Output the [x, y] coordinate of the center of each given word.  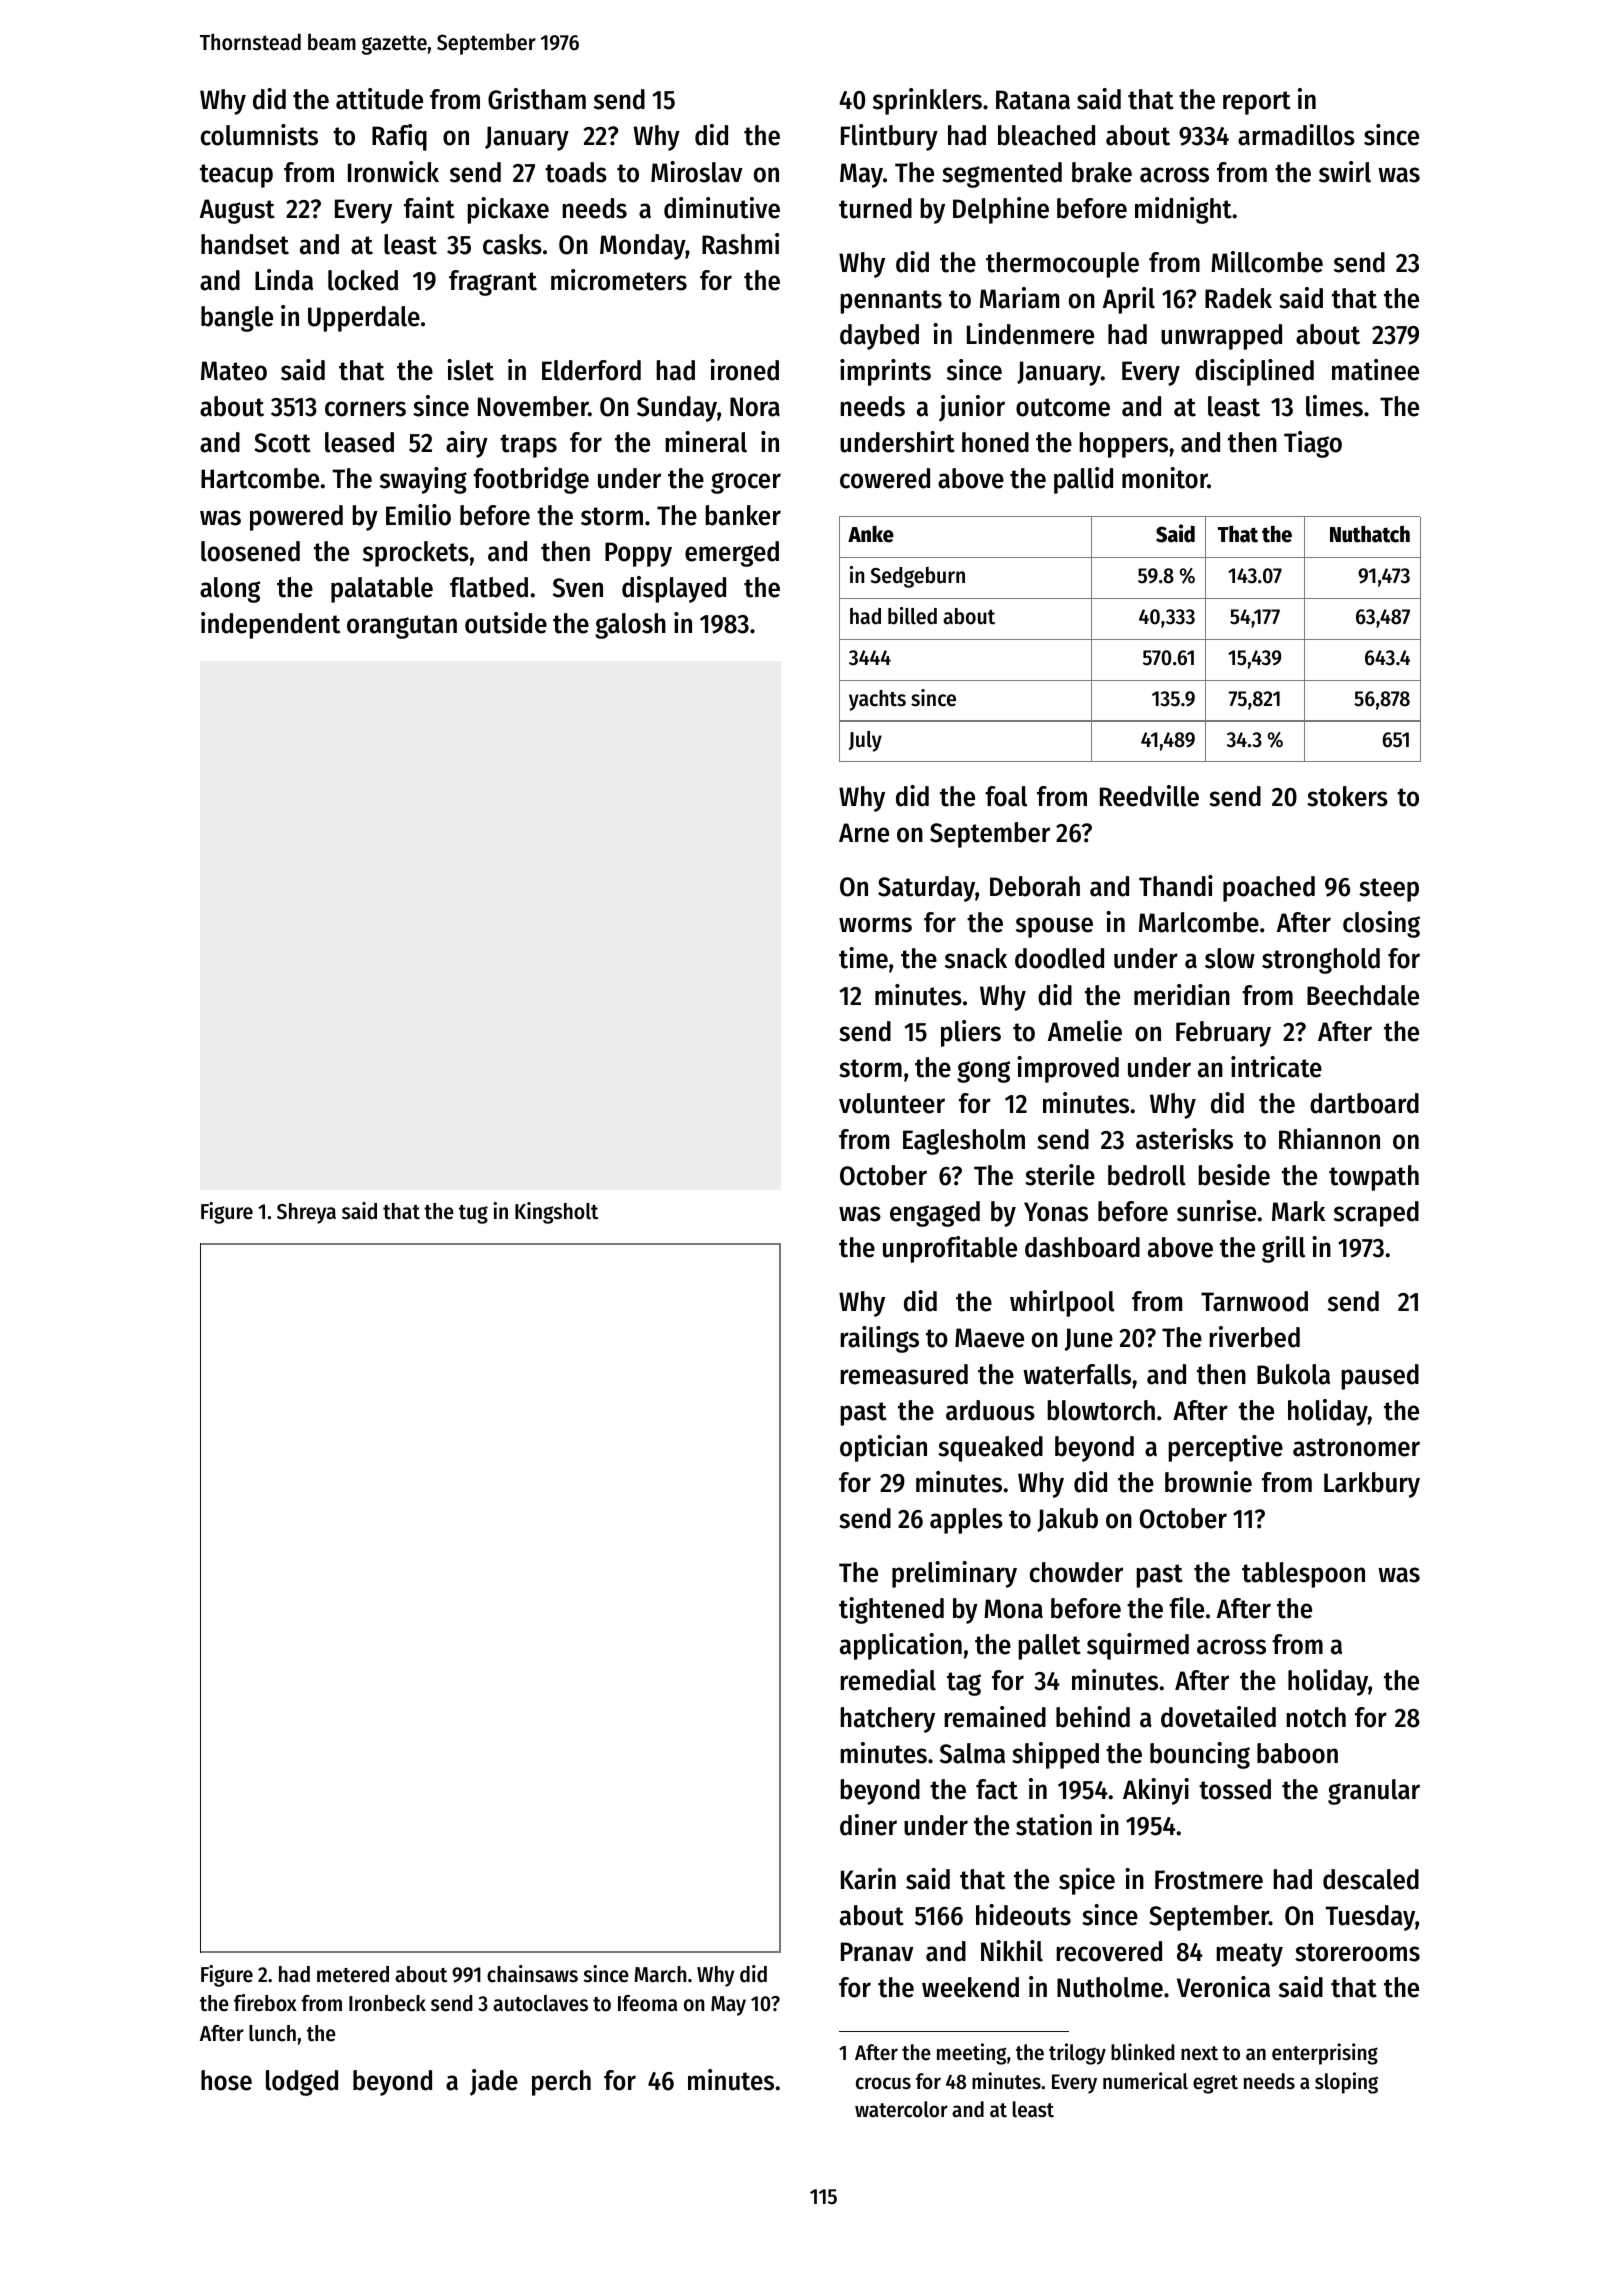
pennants [891, 302]
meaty [1249, 1955]
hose [226, 2080]
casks [512, 244]
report [1257, 103]
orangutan [402, 627]
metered [353, 1974]
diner [868, 1825]
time [863, 958]
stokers [1347, 796]
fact [997, 1789]
